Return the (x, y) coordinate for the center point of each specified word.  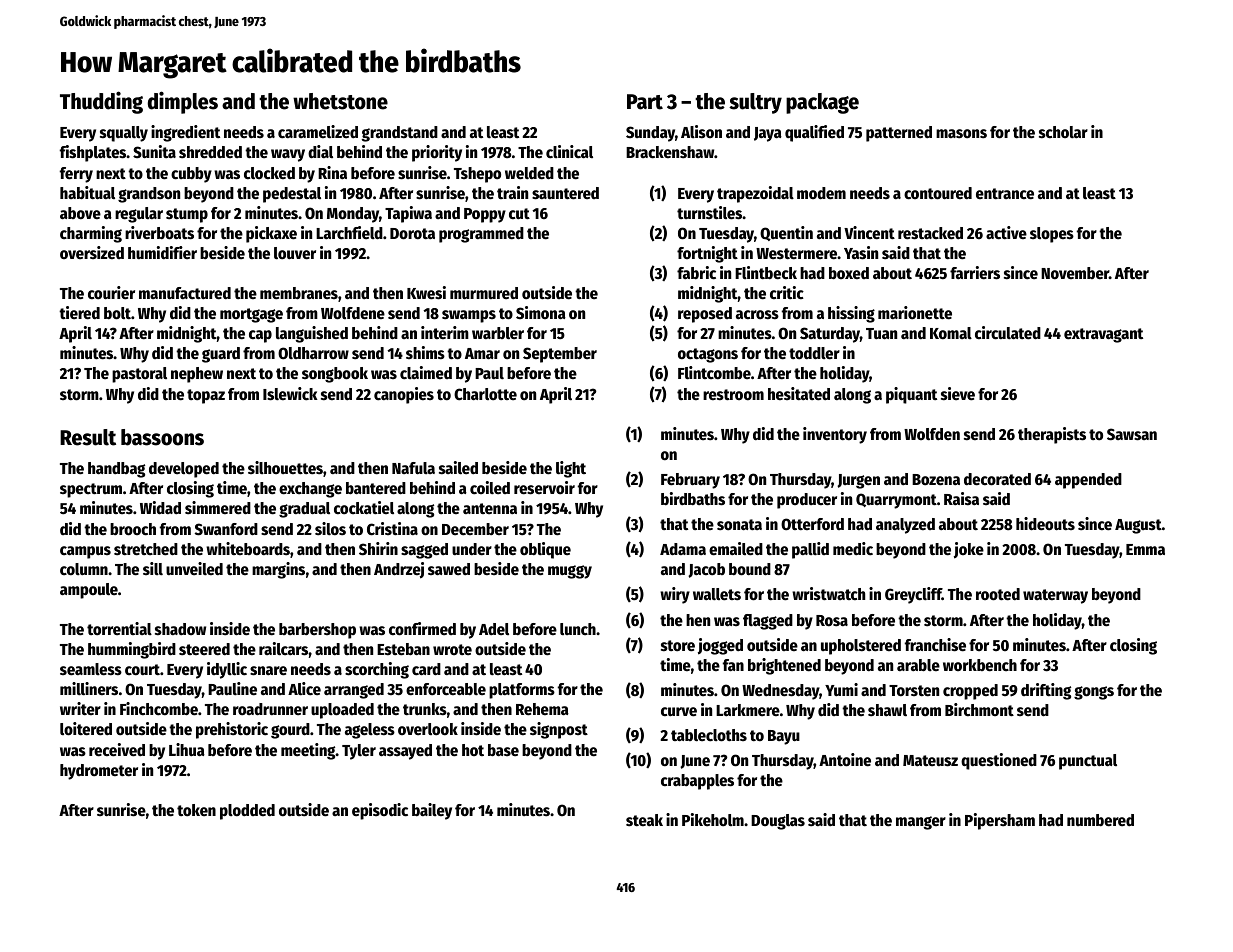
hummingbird (132, 650)
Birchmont (979, 710)
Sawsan (1132, 434)
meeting (308, 751)
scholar (1063, 132)
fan (733, 665)
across (757, 315)
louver (295, 253)
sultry (755, 103)
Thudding (101, 102)
